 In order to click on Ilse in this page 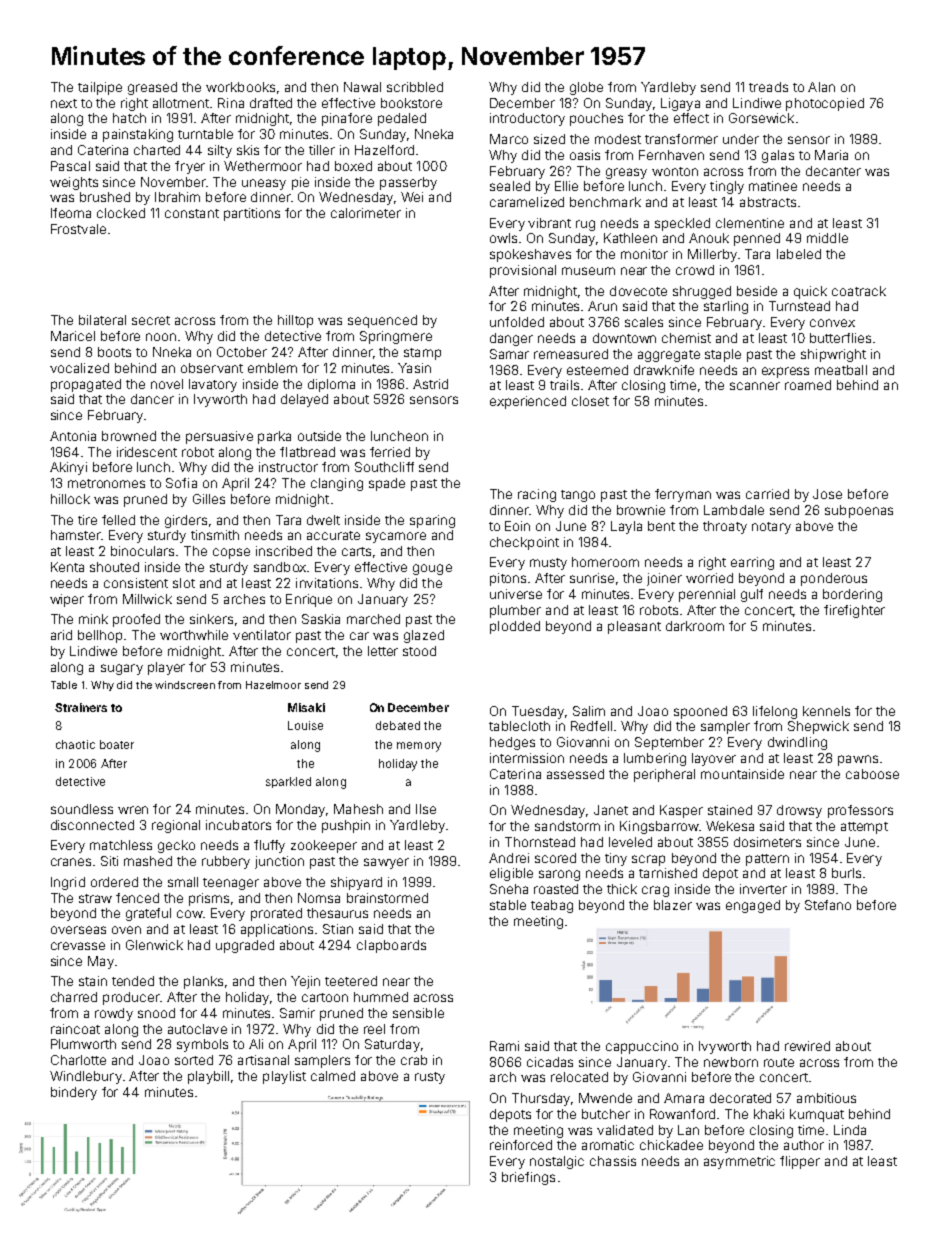, I will do `click(426, 809)`.
